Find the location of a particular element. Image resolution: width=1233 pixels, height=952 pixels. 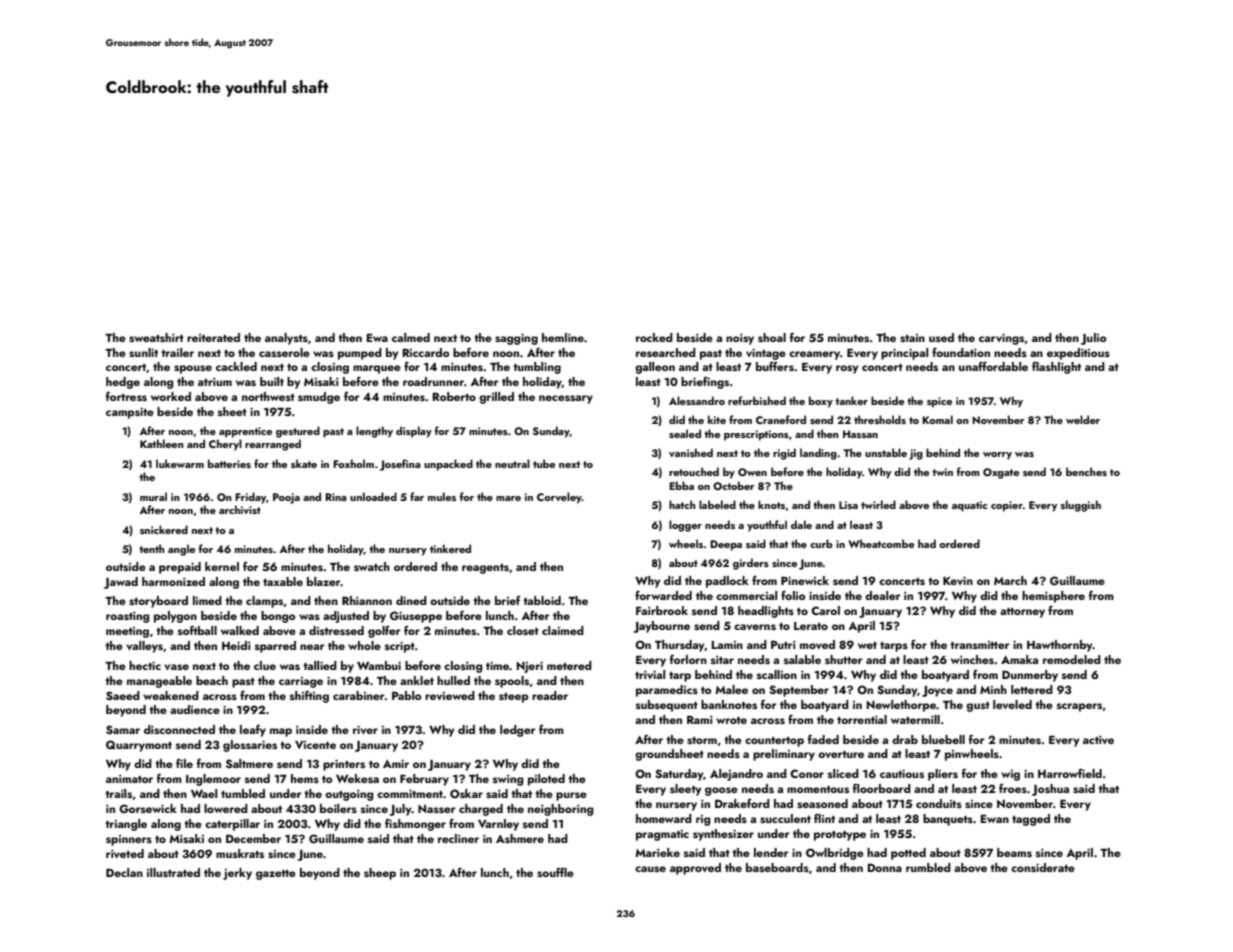

Ashmere is located at coordinates (520, 838).
